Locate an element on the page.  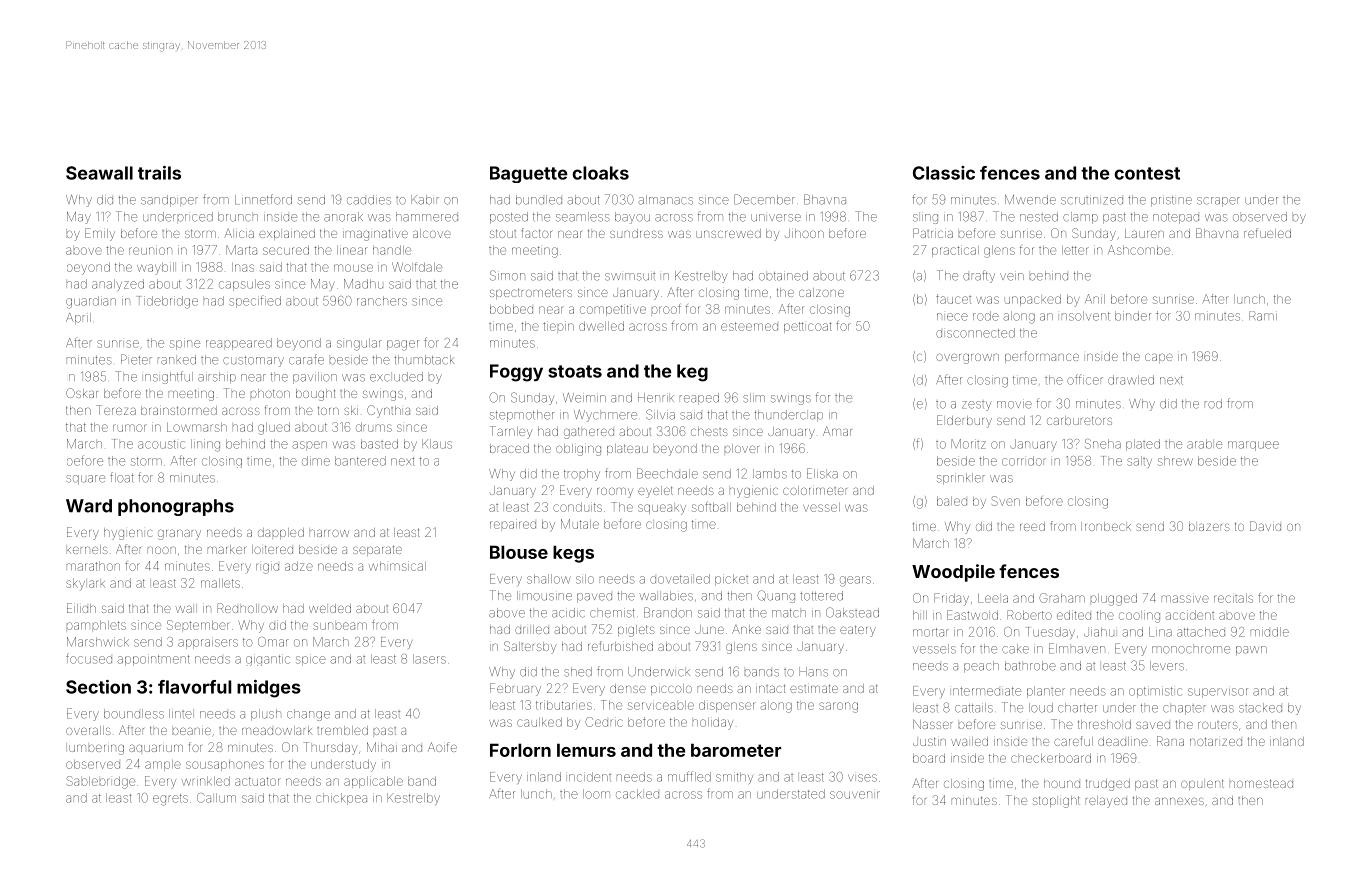
Linnetford is located at coordinates (263, 199).
